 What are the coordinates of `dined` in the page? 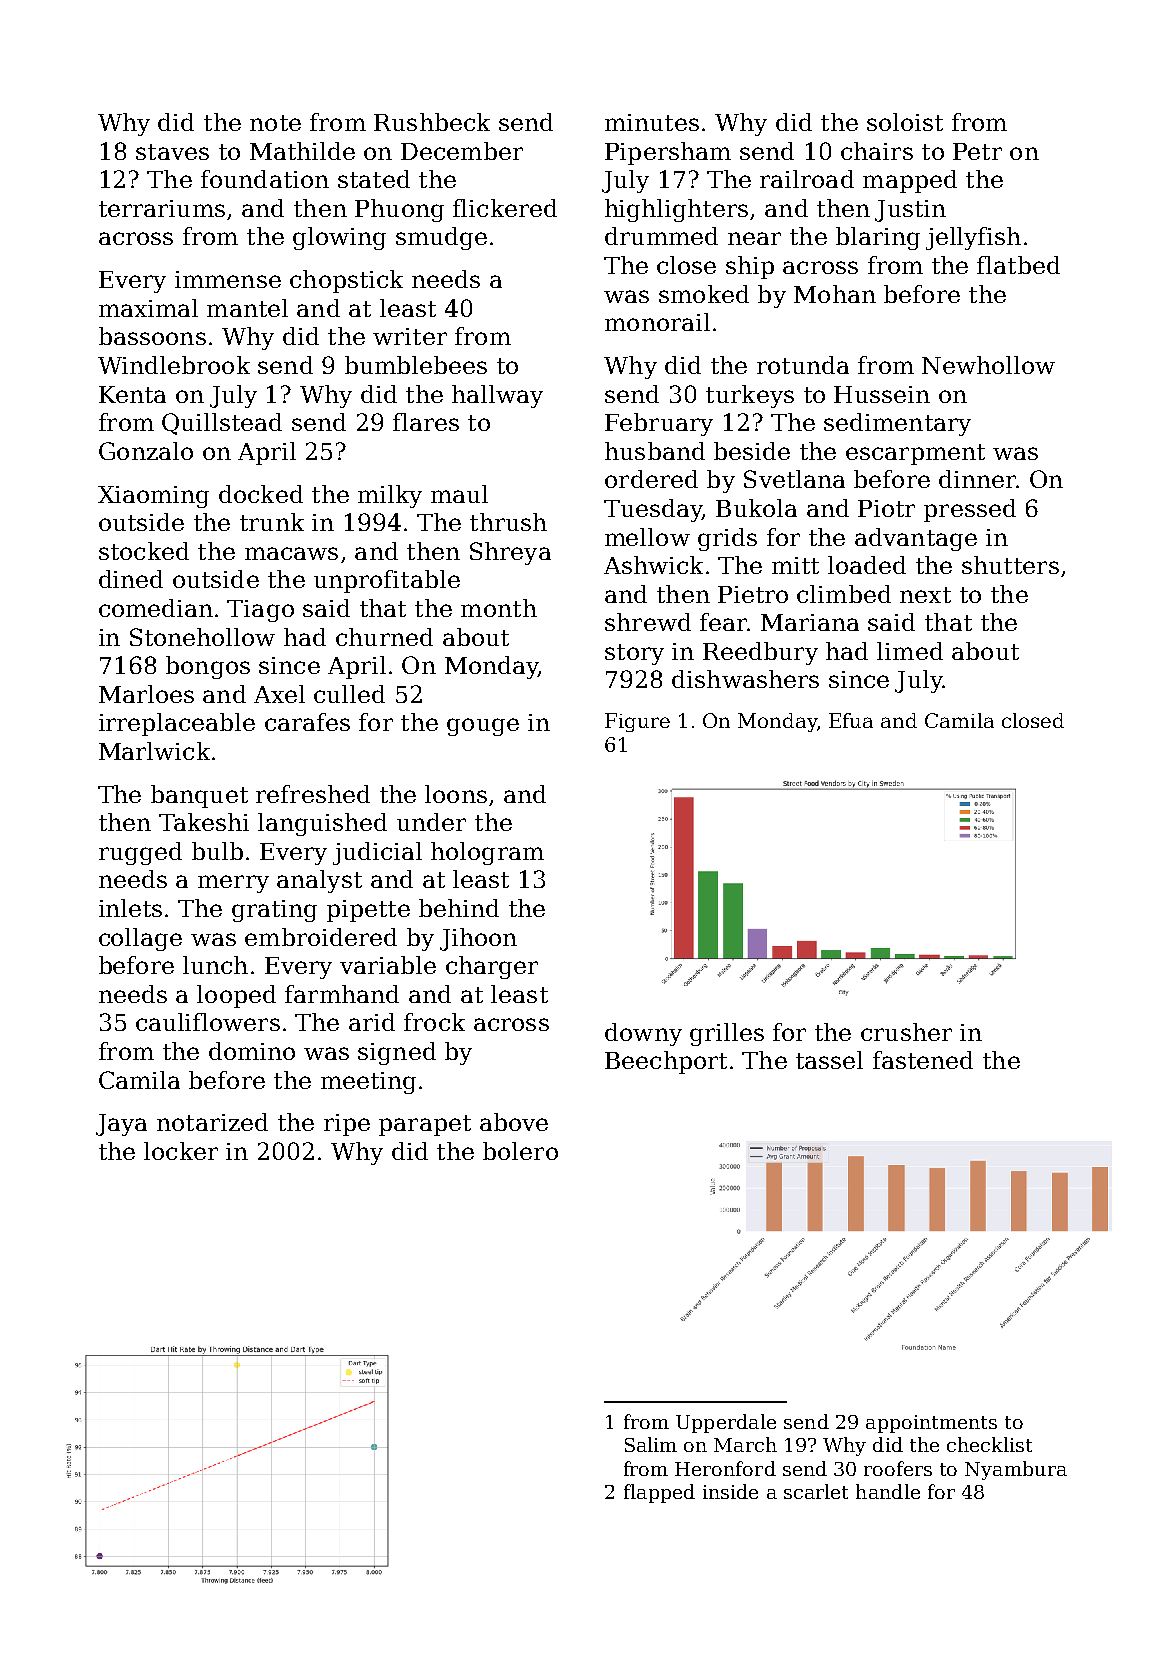 It's located at (131, 579).
